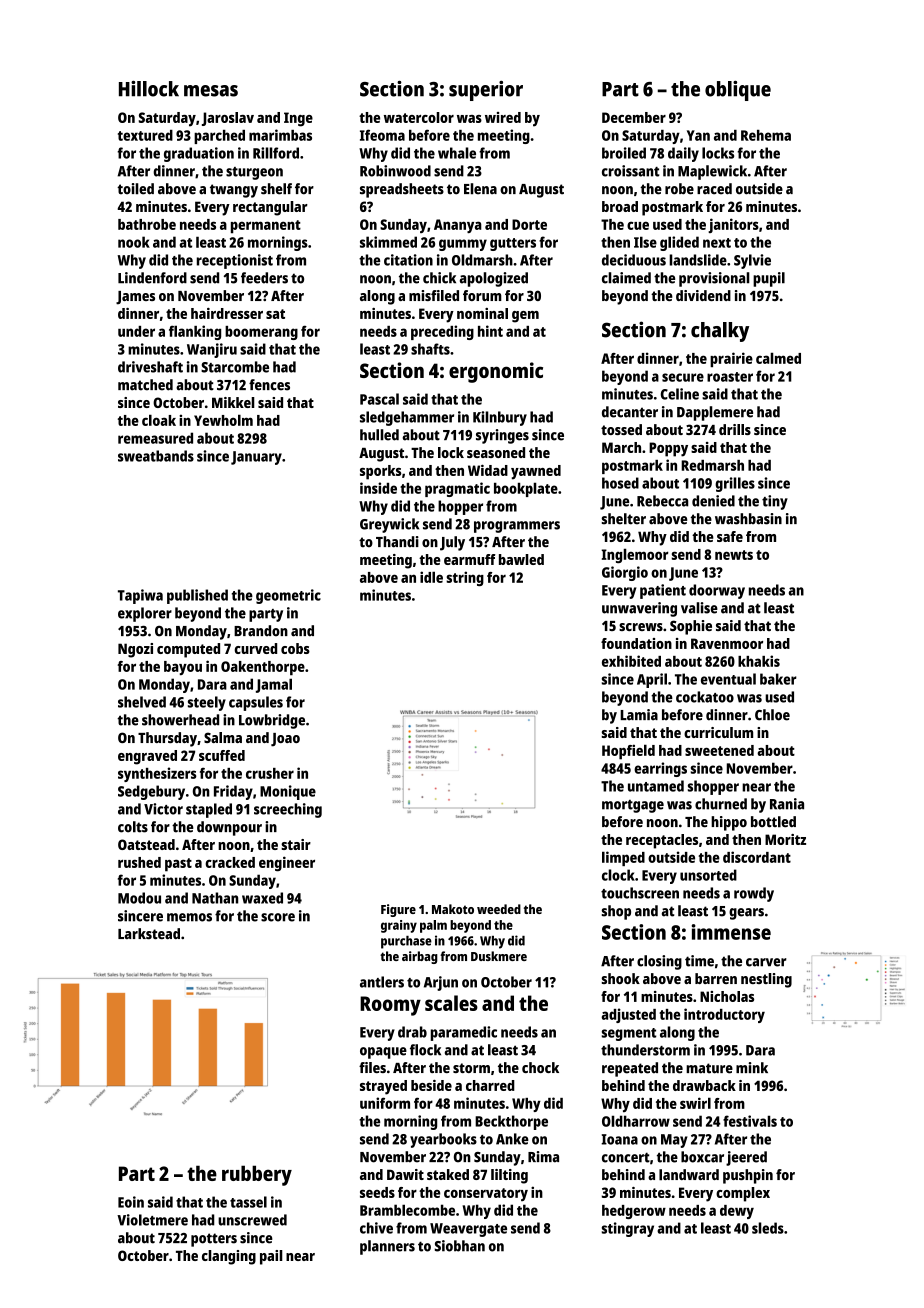 This screenshot has width=924, height=1308. I want to click on eventual, so click(728, 679).
